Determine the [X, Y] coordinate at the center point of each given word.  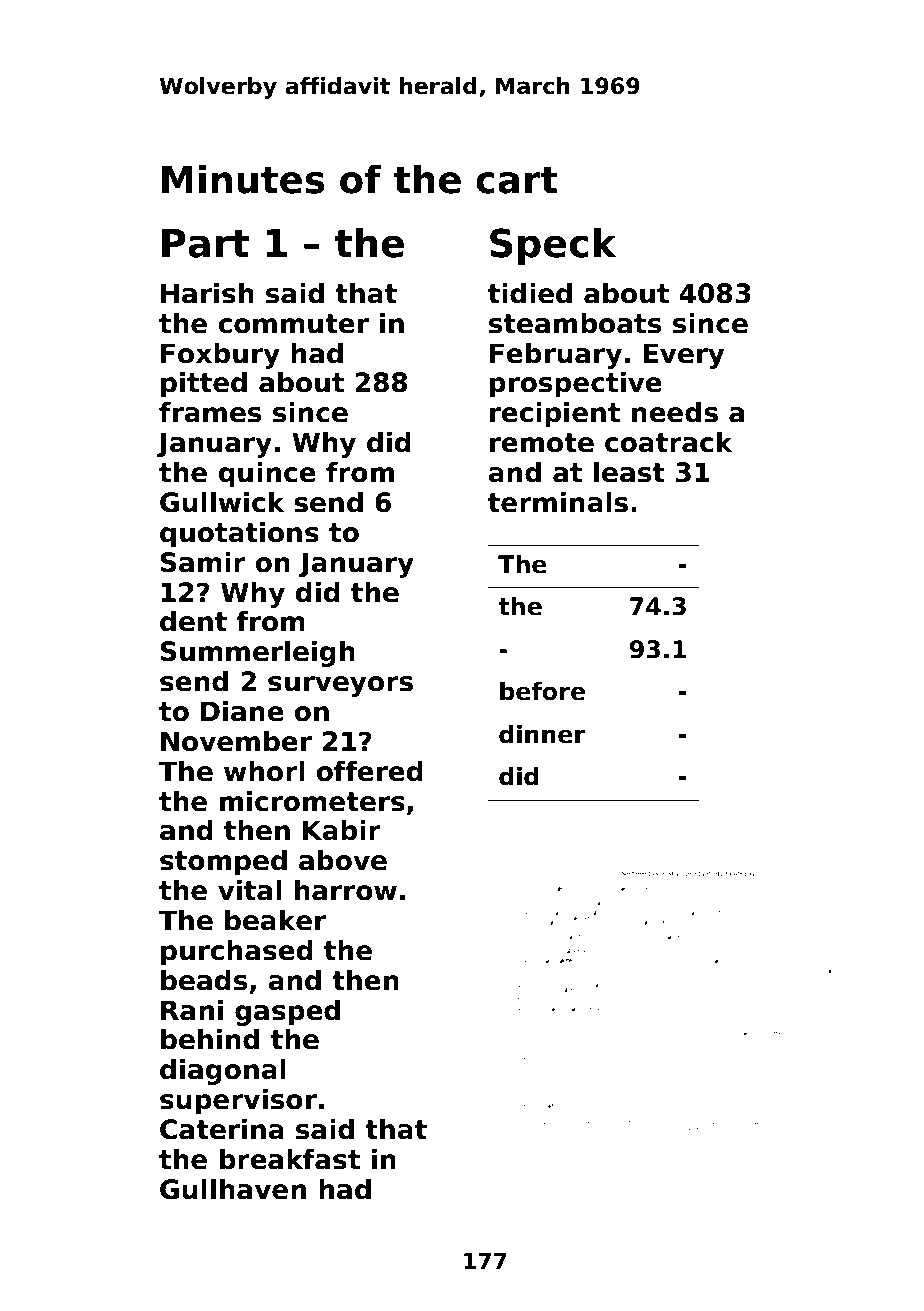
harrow [346, 890]
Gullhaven [233, 1189]
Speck [553, 246]
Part [205, 243]
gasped [287, 1012]
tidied [530, 293]
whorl [264, 771]
